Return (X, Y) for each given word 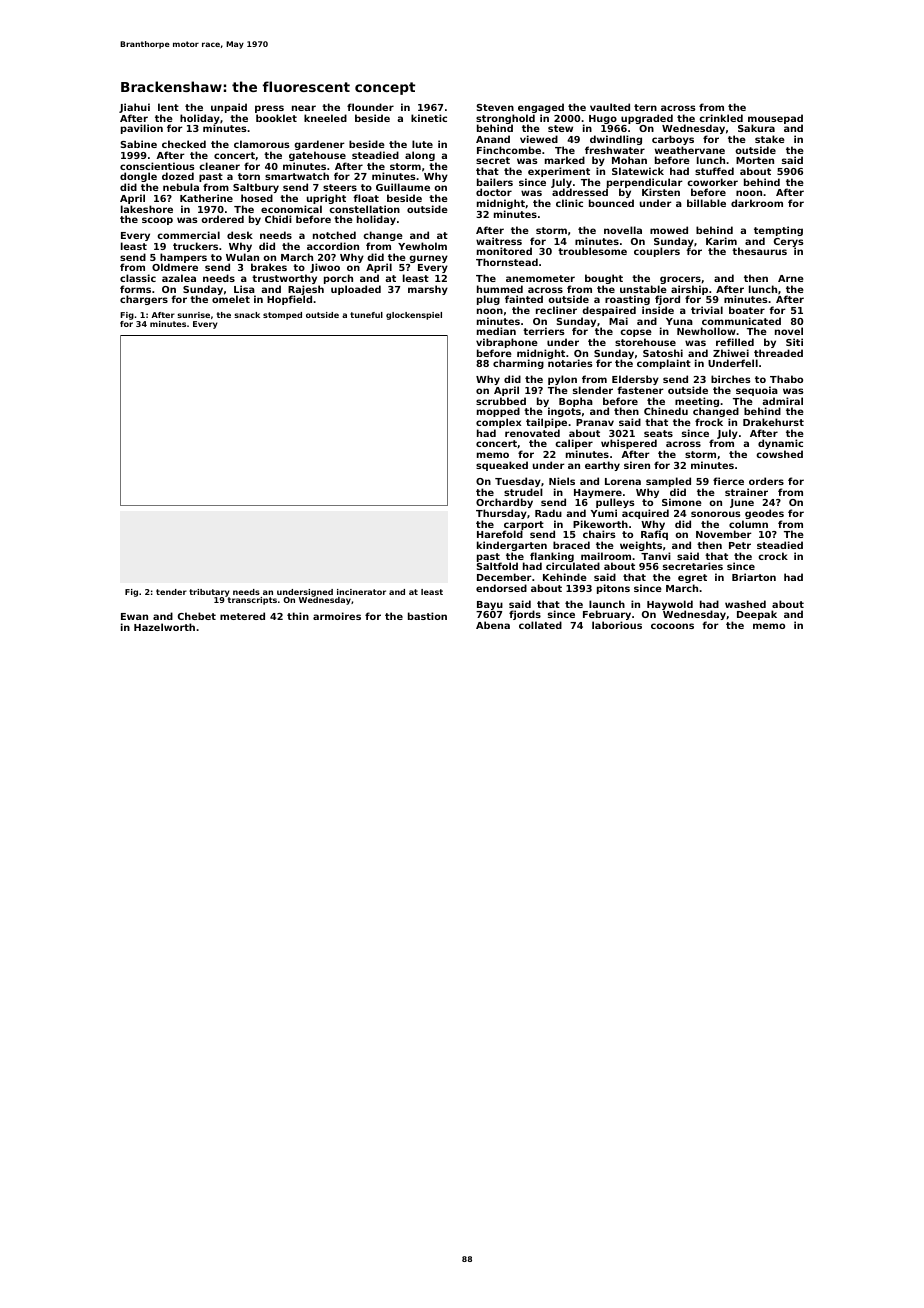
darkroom (757, 203)
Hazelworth (164, 627)
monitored (504, 251)
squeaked (502, 466)
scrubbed (501, 401)
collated (540, 625)
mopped (498, 413)
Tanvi (656, 556)
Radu (548, 513)
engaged (541, 108)
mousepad (775, 119)
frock (709, 422)
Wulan (242, 257)
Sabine (139, 144)
